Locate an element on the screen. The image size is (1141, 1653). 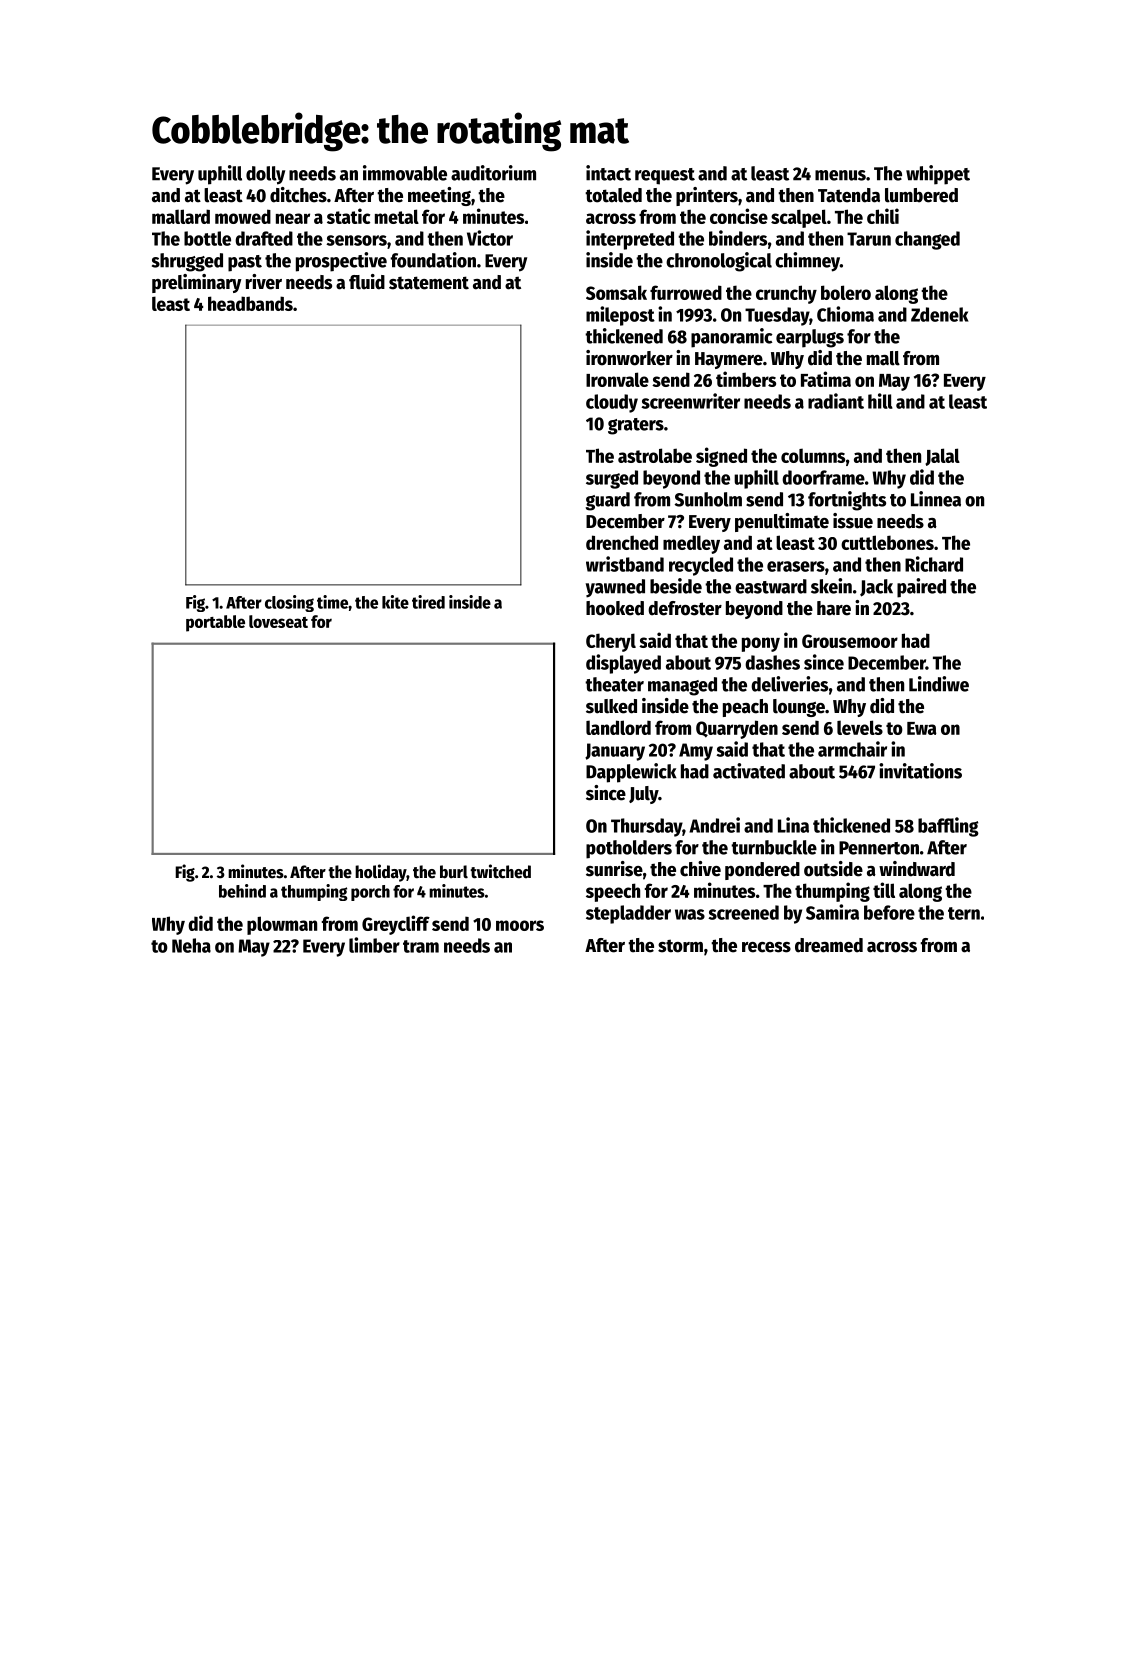
Neha is located at coordinates (191, 945).
